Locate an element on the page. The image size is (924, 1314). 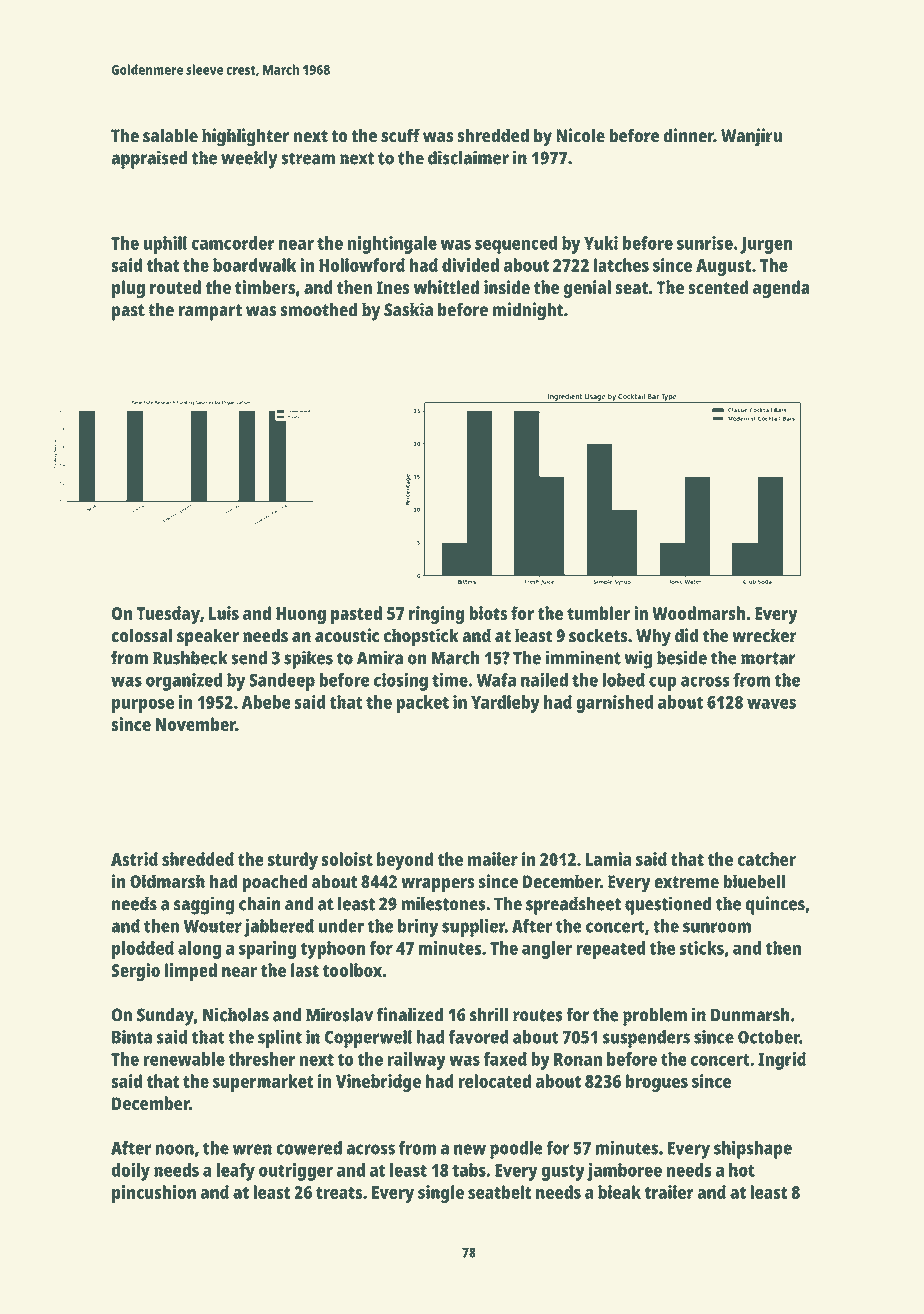
single is located at coordinates (441, 1194).
